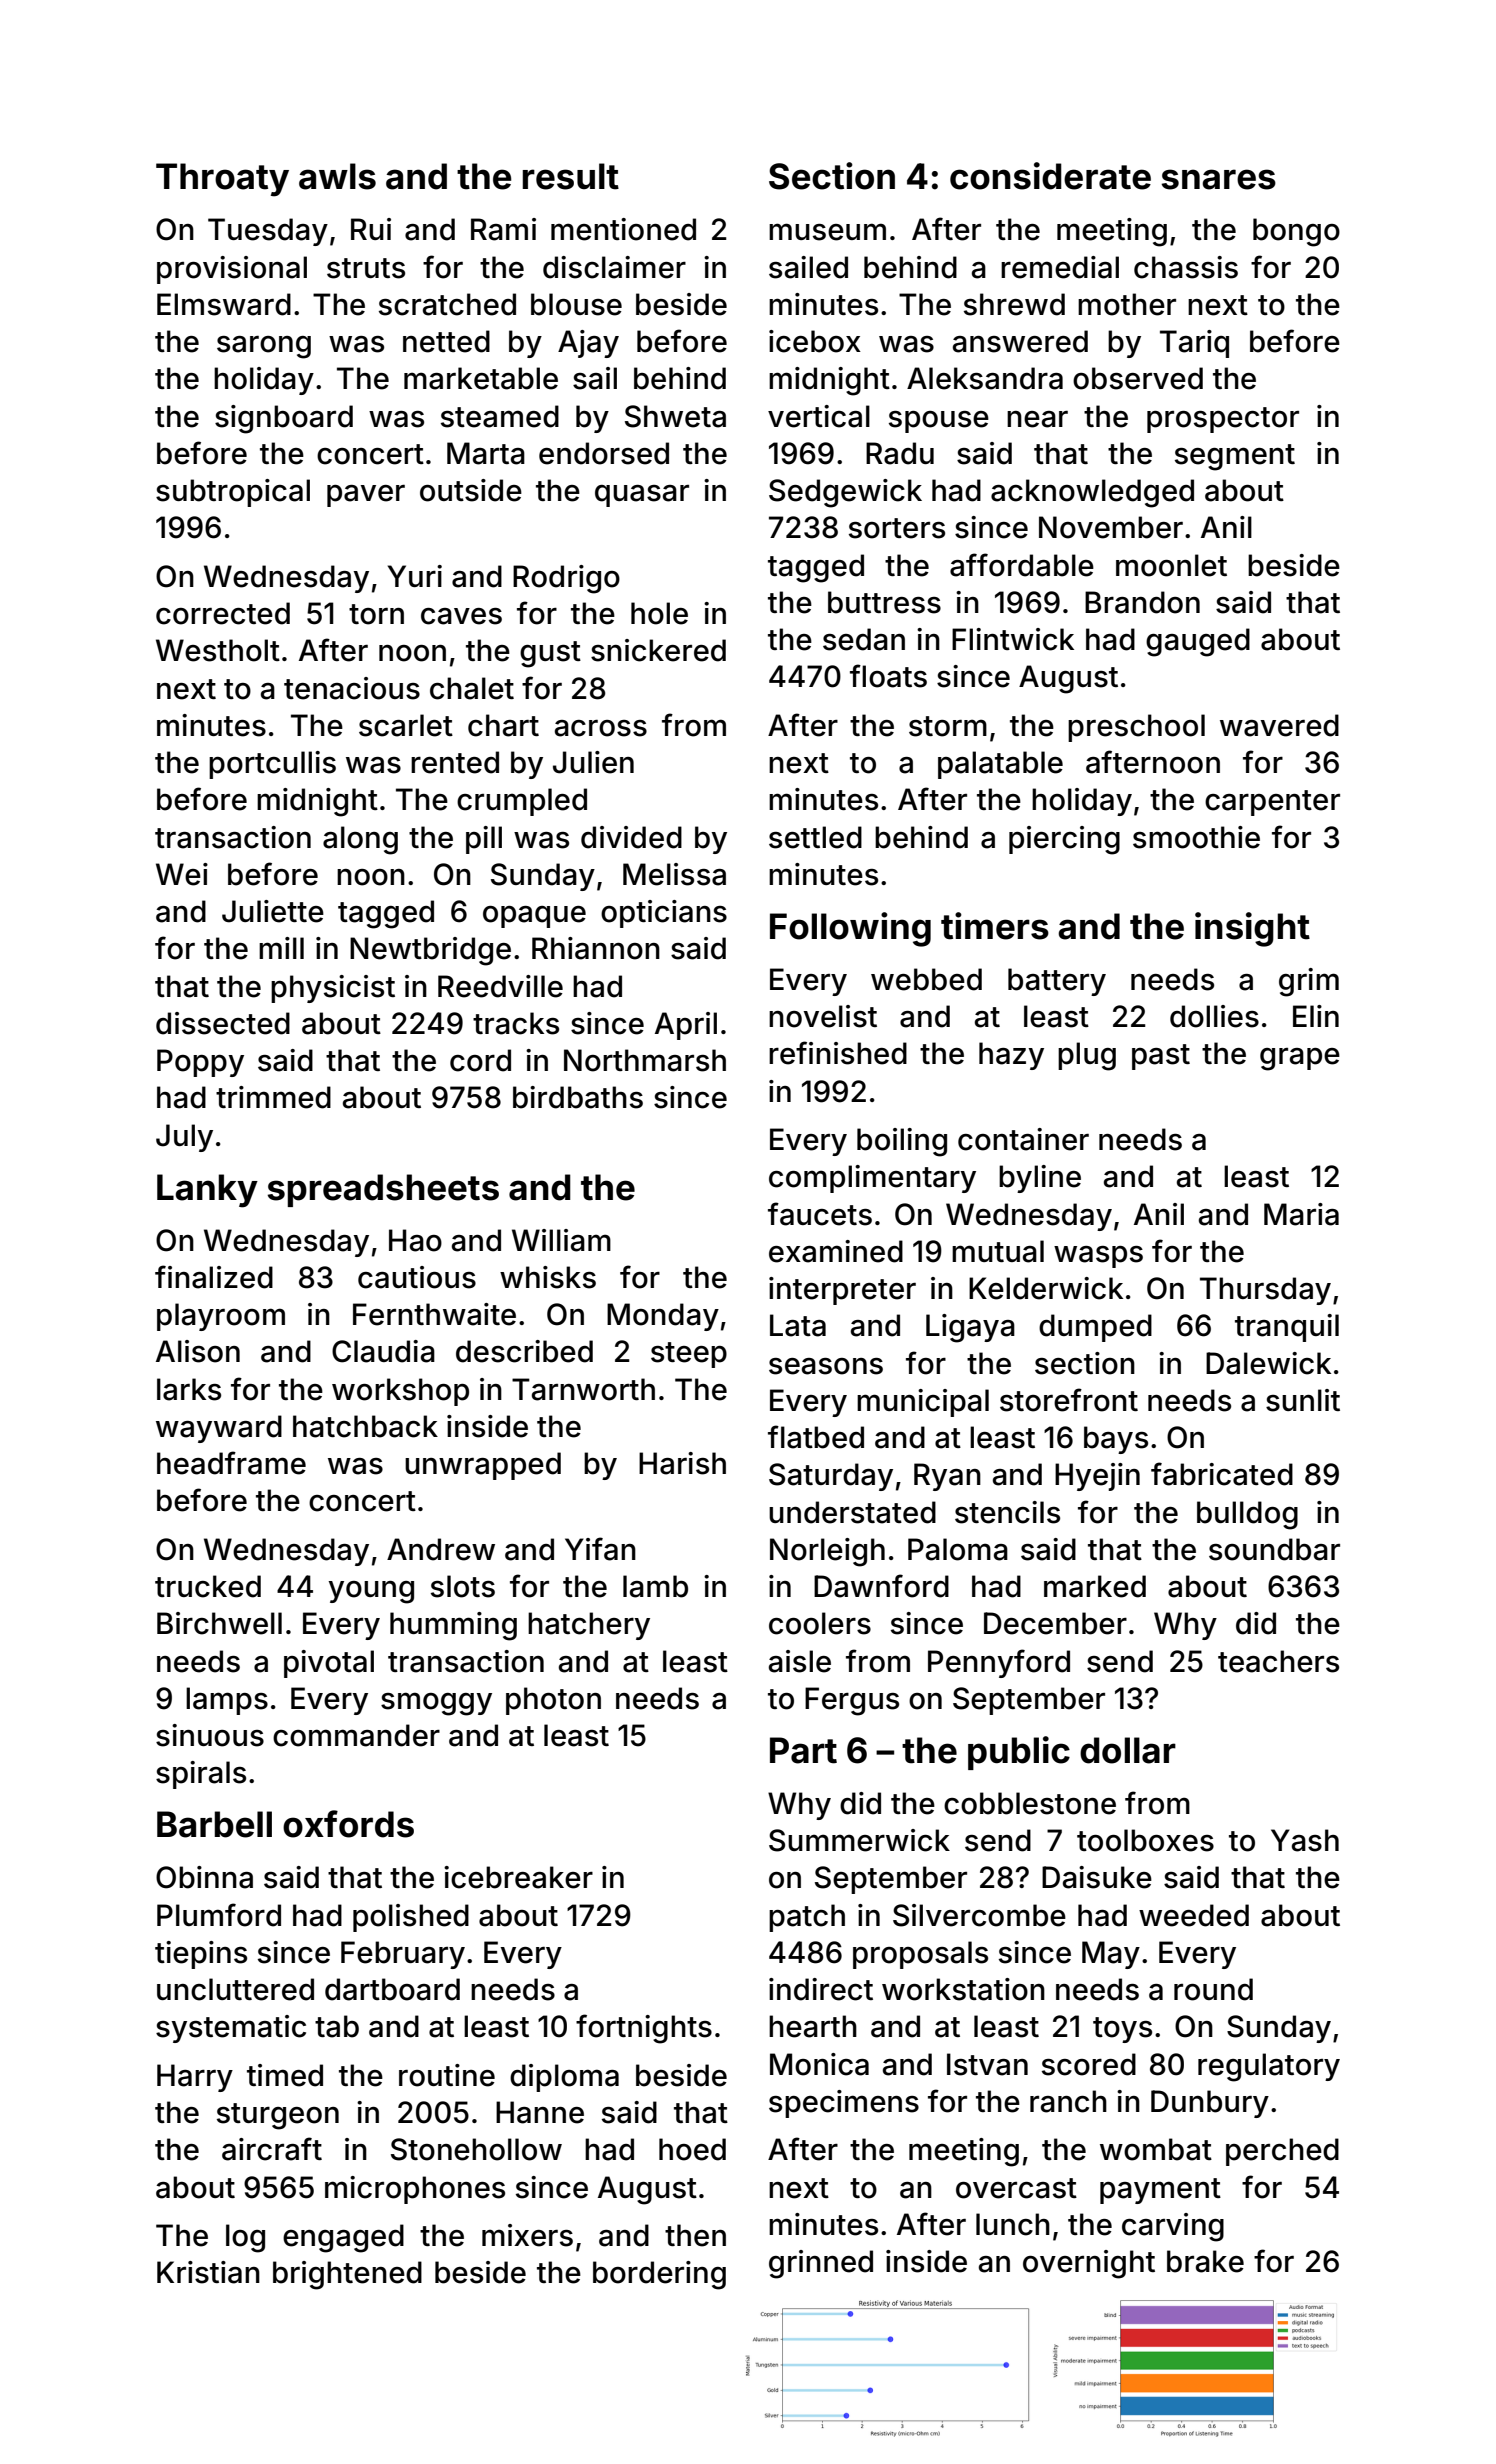 The image size is (1496, 2464). Describe the element at coordinates (208, 2272) in the page. I see `Kristian` at that location.
